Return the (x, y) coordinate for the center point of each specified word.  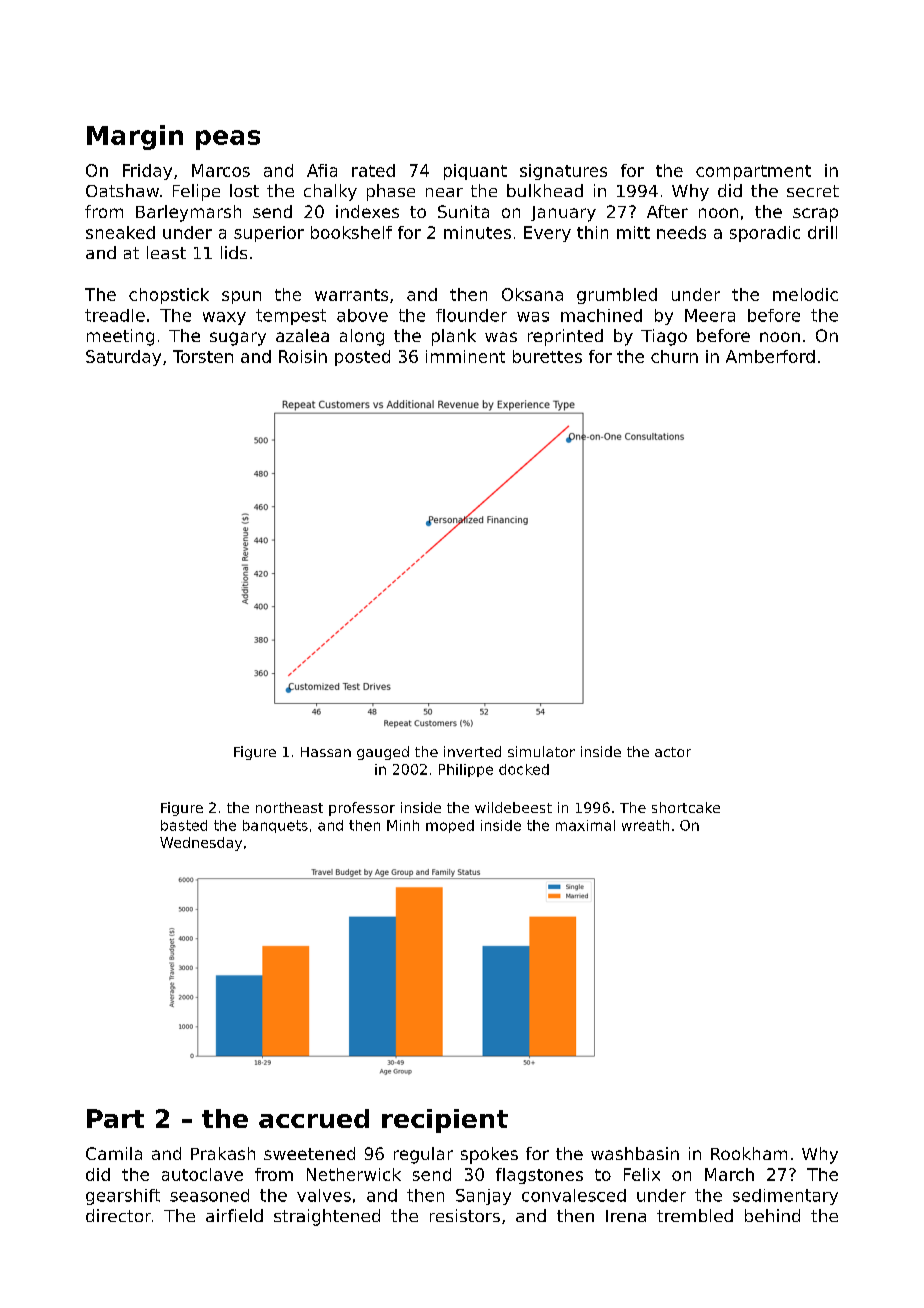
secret (813, 191)
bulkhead (545, 190)
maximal (585, 825)
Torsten (203, 356)
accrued (314, 1118)
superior (269, 234)
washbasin (635, 1153)
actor (673, 752)
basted (184, 825)
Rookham (749, 1153)
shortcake (686, 807)
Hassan (326, 752)
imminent (465, 356)
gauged (383, 753)
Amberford (770, 356)
